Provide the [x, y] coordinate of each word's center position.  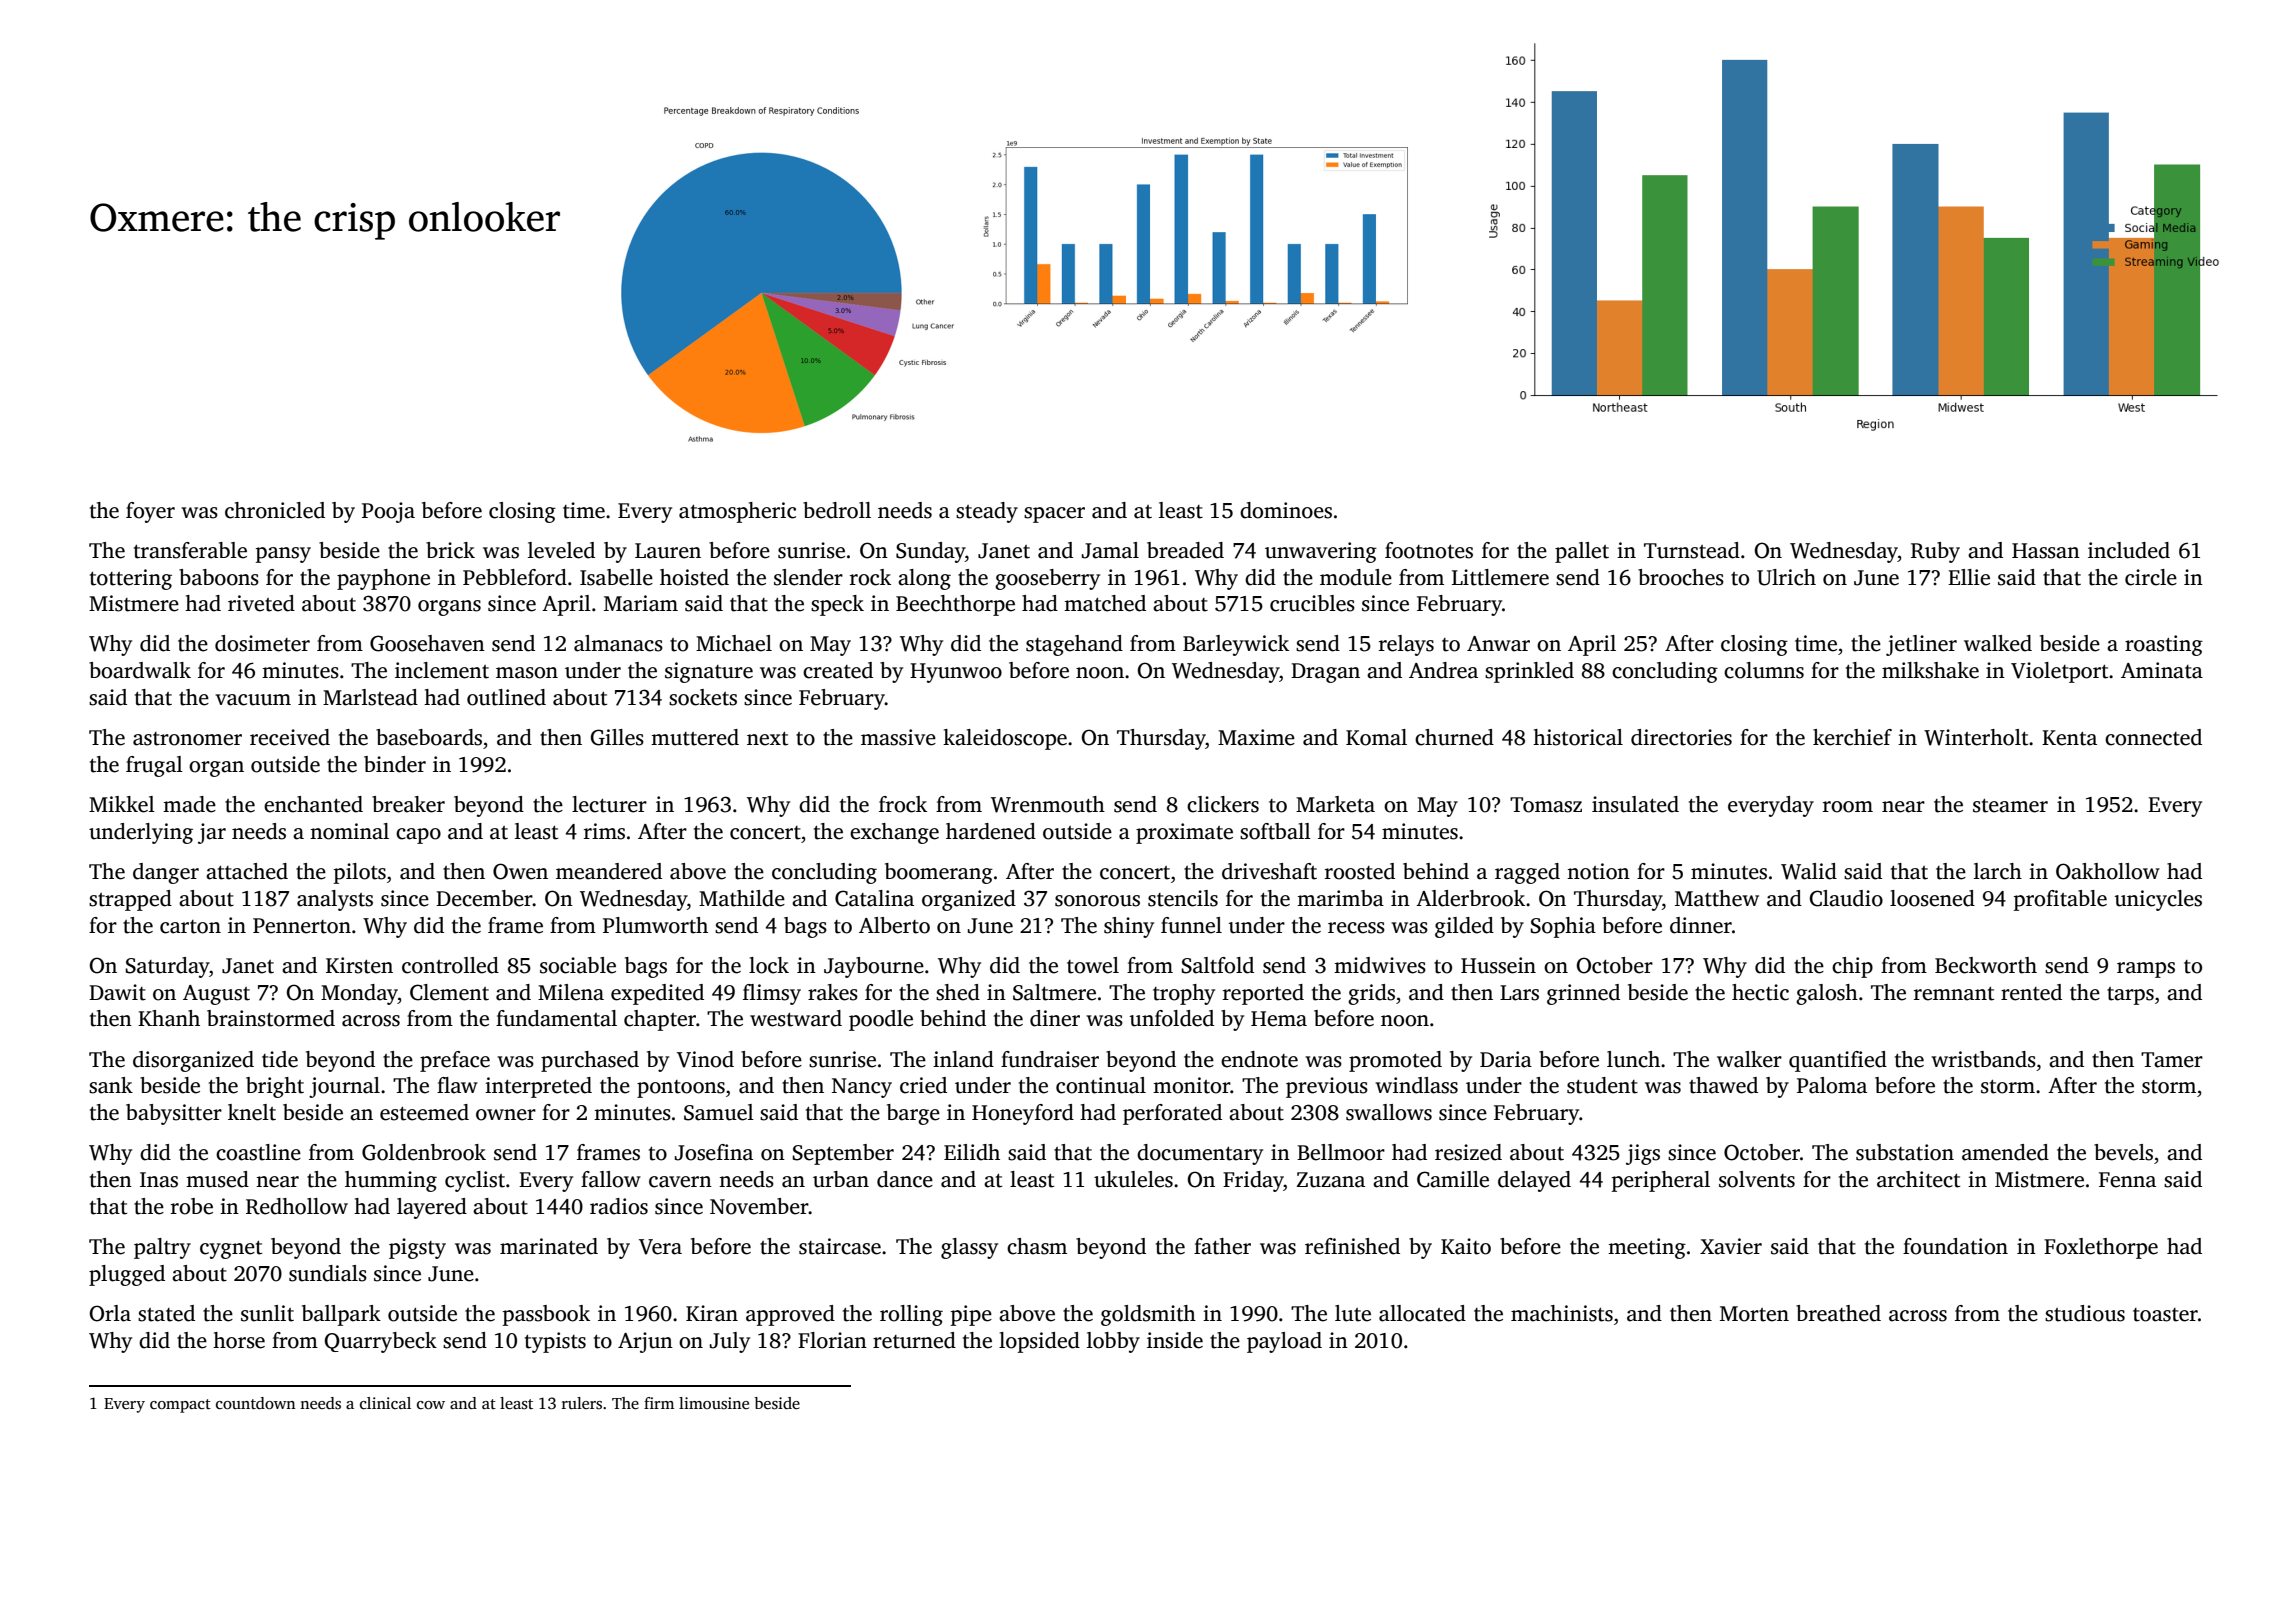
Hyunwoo [956, 673]
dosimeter [262, 643]
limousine [714, 1403]
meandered [609, 871]
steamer [2010, 806]
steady [987, 512]
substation [1905, 1152]
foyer [150, 512]
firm [659, 1403]
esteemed [424, 1112]
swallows [1389, 1112]
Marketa [1335, 804]
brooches [1681, 577]
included [2129, 550]
